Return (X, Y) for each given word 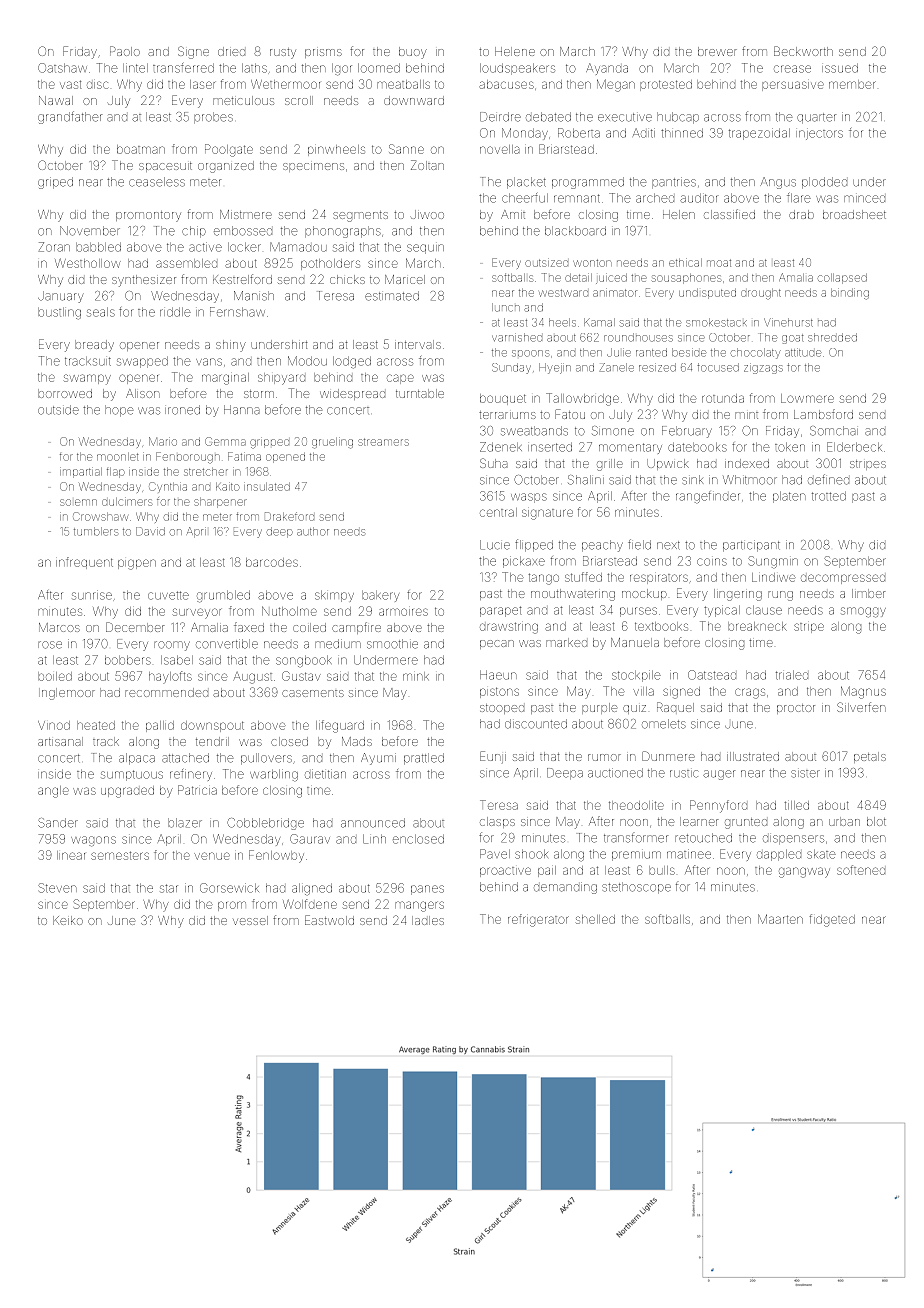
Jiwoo (427, 214)
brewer (717, 51)
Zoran (54, 247)
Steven (57, 888)
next (668, 545)
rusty (283, 53)
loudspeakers (517, 69)
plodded (824, 183)
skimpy (334, 596)
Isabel (177, 660)
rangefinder (708, 497)
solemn (78, 502)
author (313, 531)
